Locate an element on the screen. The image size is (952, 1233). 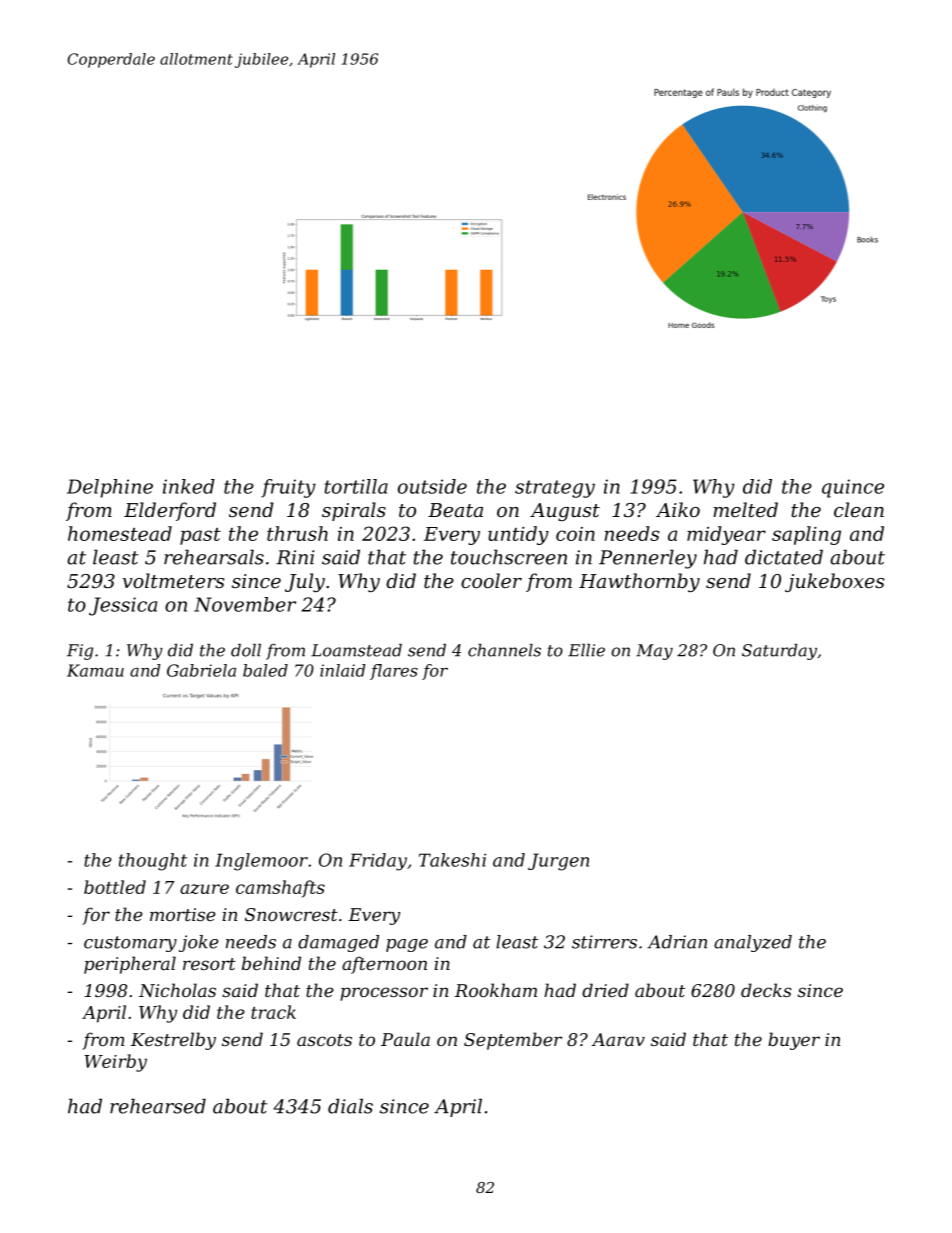
jukeboxes is located at coordinates (834, 582).
